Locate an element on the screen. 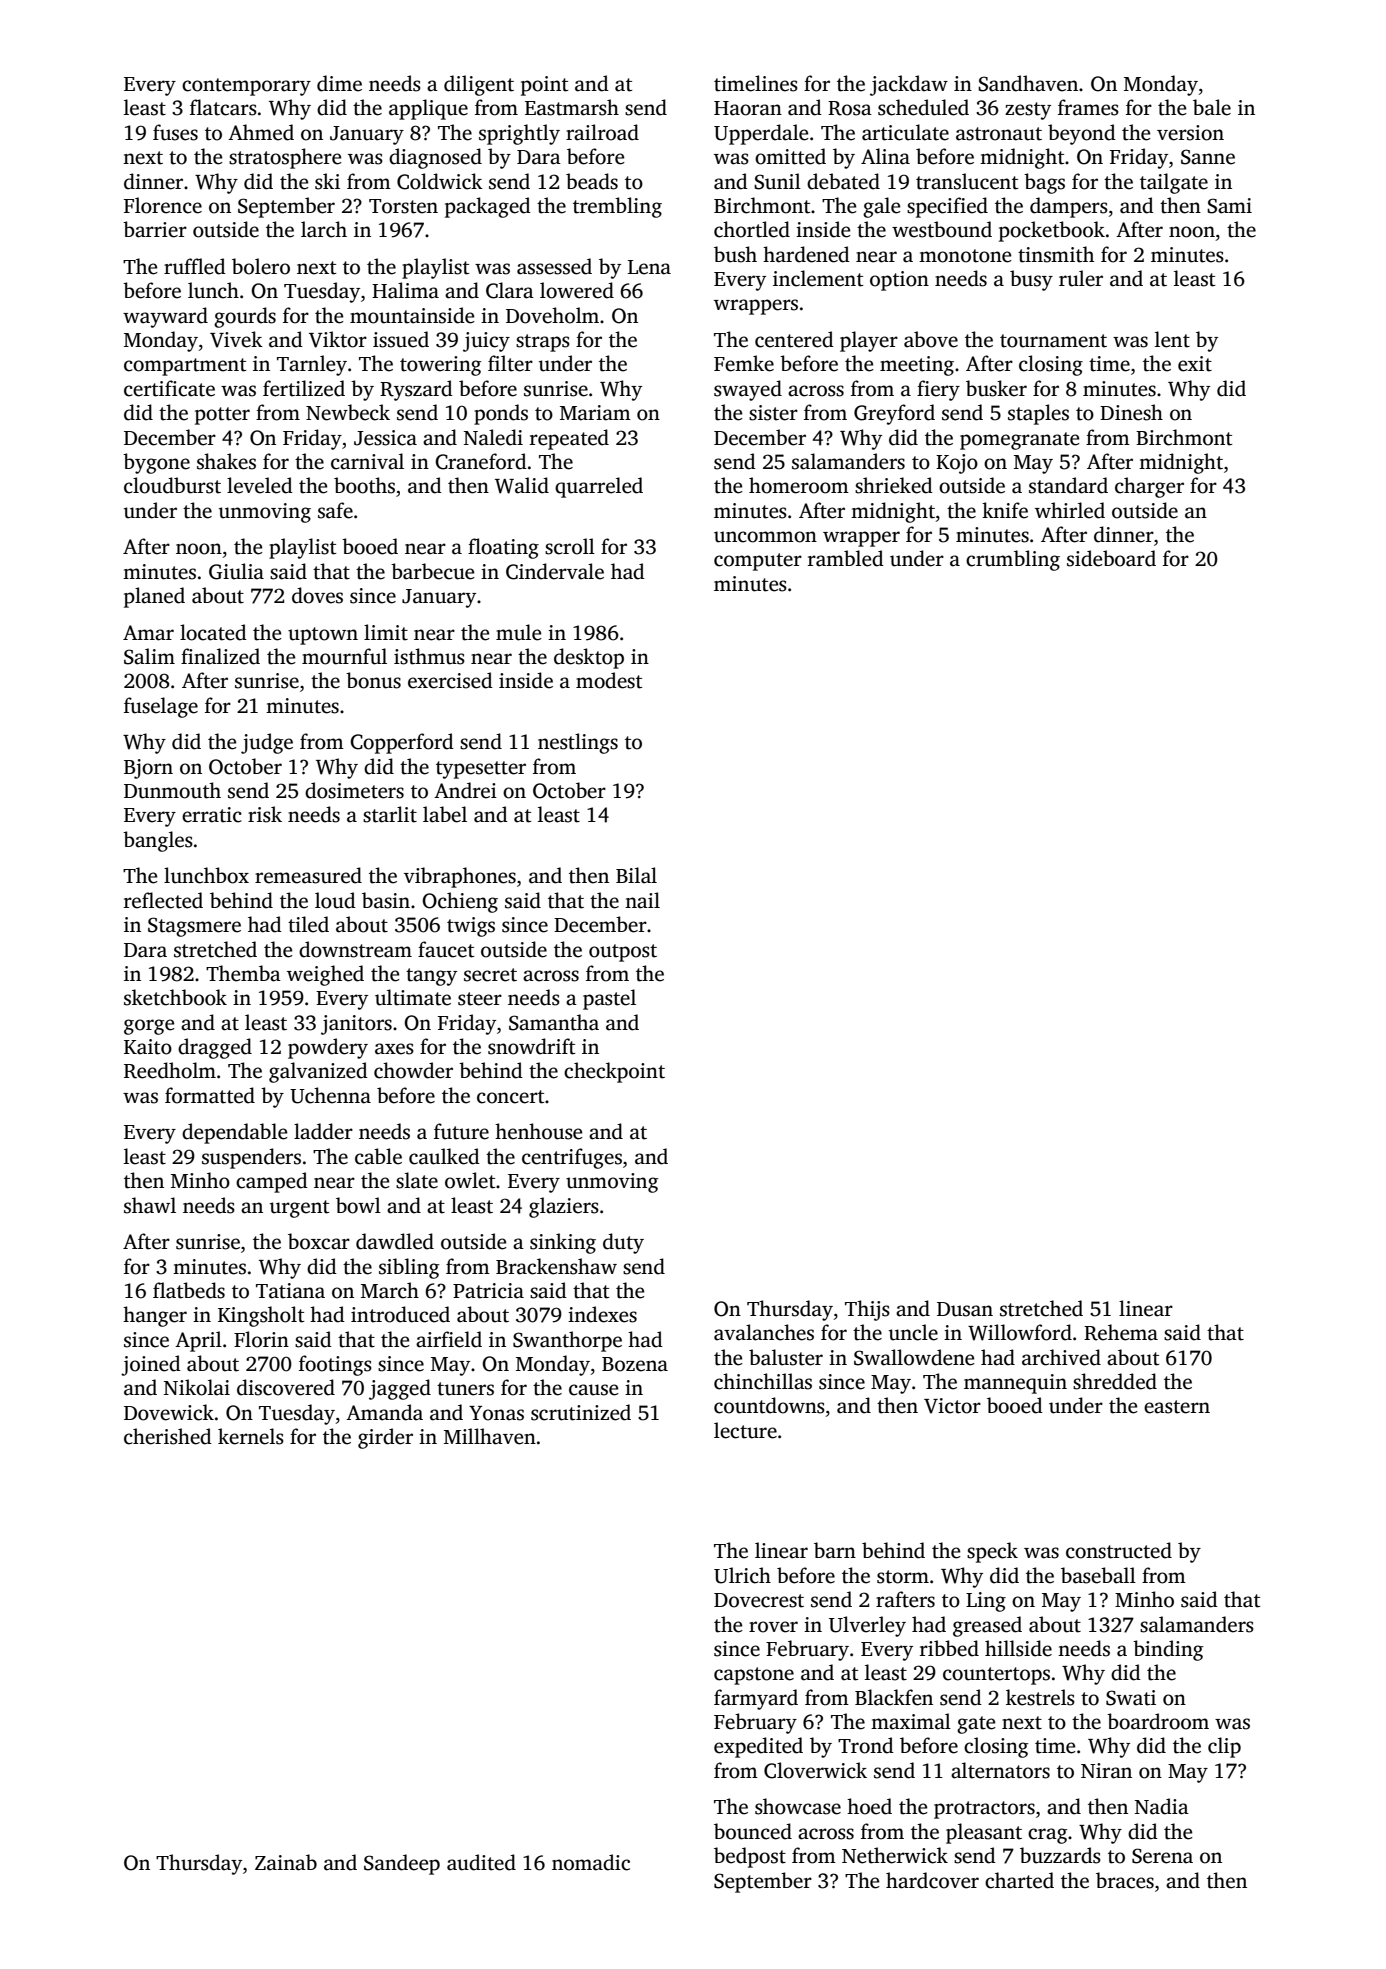 The width and height of the screenshot is (1386, 1969). centered is located at coordinates (794, 339).
